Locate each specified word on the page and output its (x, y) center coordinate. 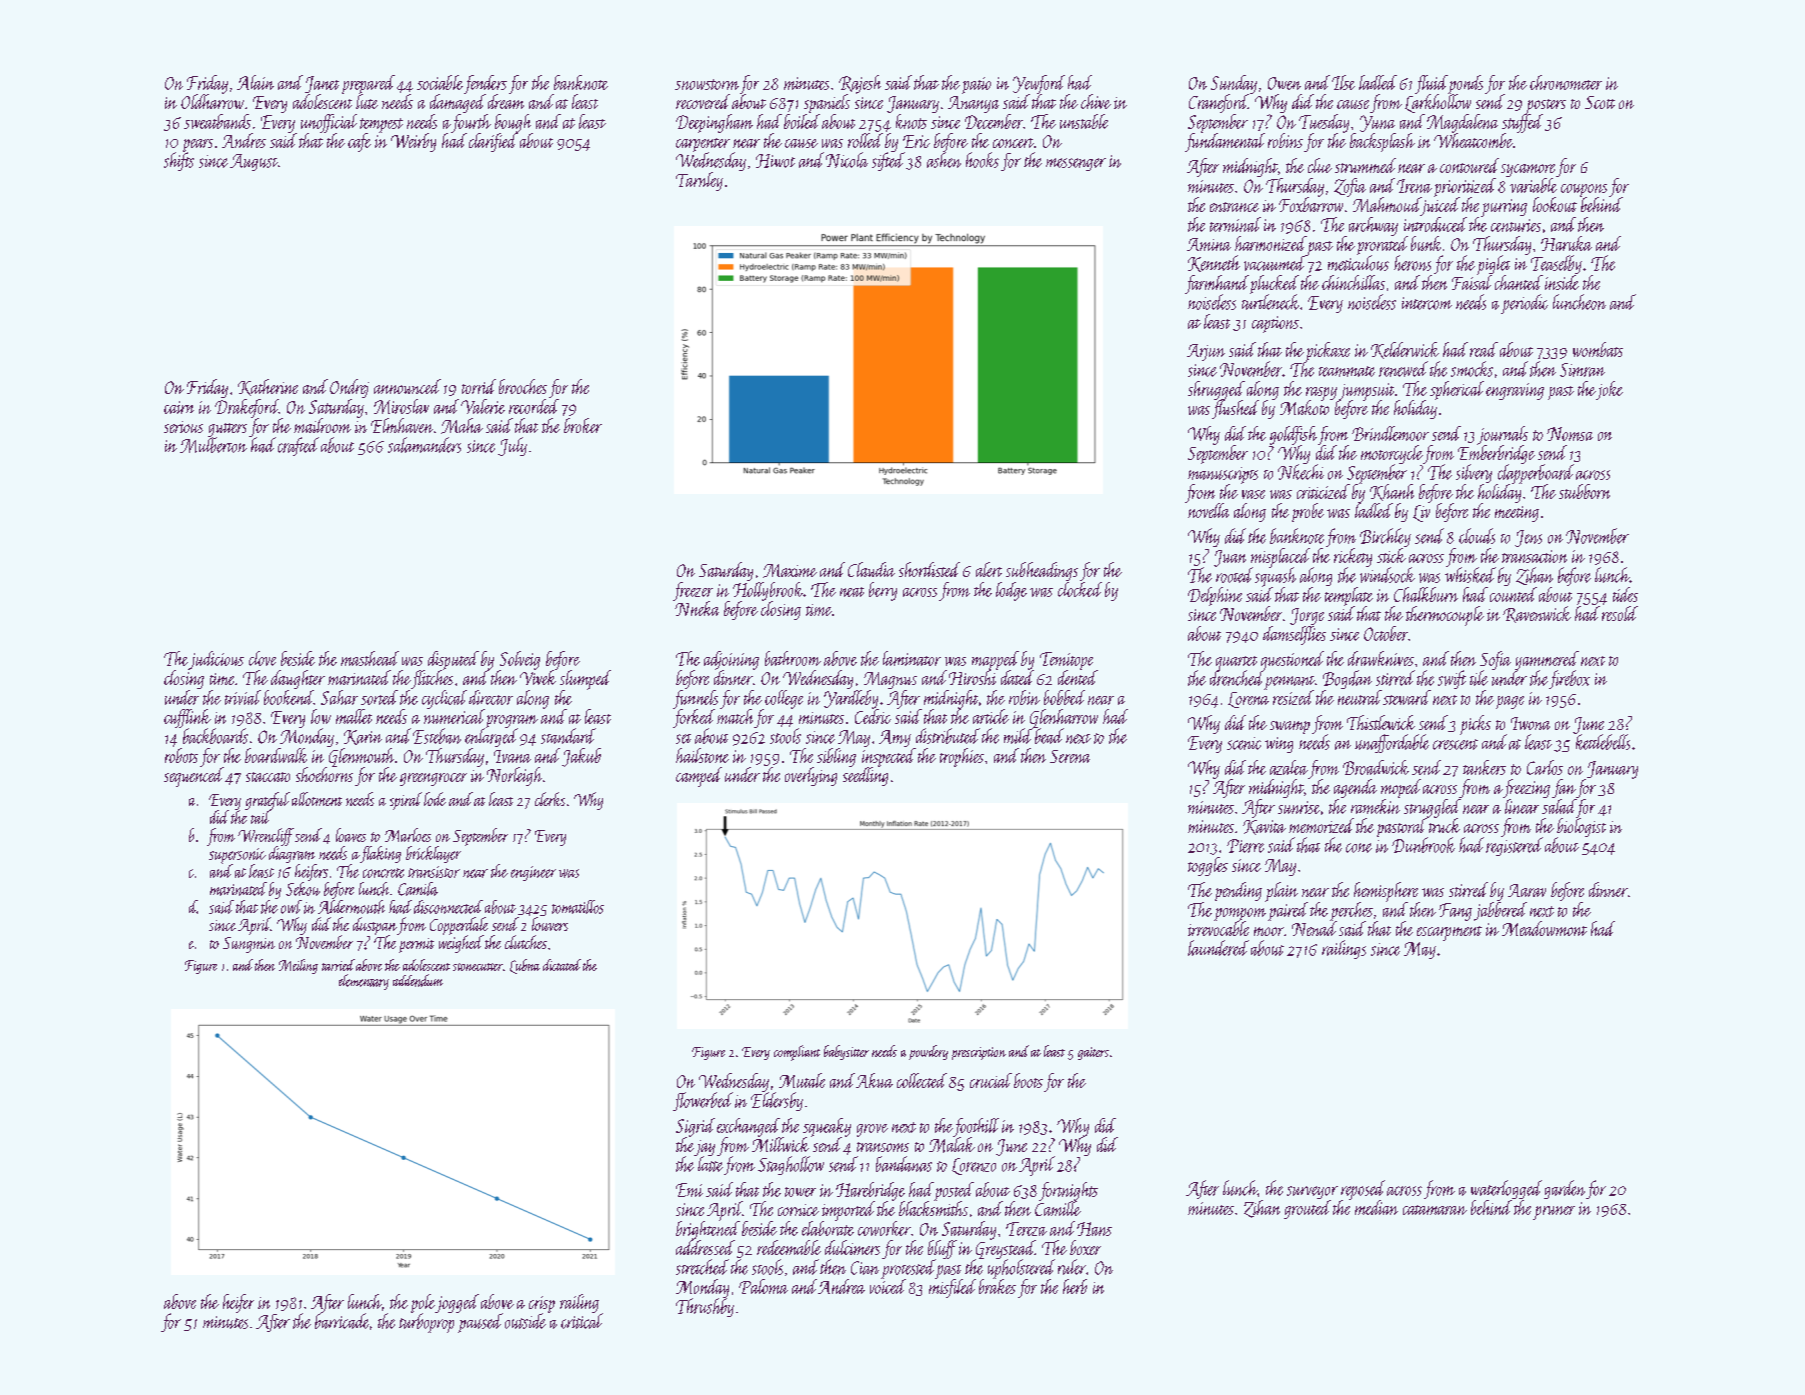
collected (922, 1080)
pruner (1554, 1213)
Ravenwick (1537, 614)
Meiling (298, 966)
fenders (485, 84)
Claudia (871, 569)
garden (1564, 1189)
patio (976, 85)
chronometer (1566, 82)
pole (423, 1303)
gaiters (1093, 1053)
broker (583, 425)
